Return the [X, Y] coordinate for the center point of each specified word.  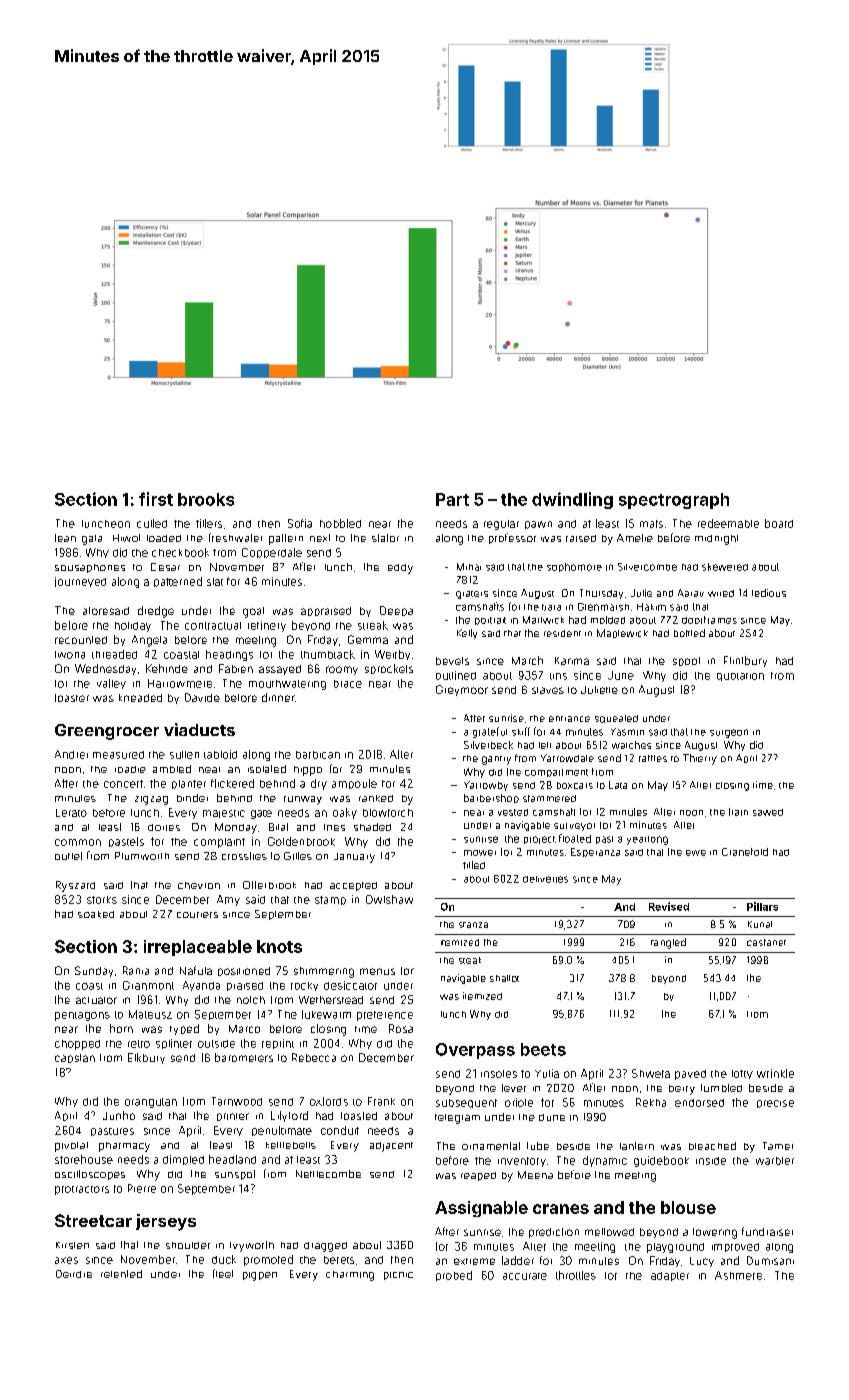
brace [348, 684]
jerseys [166, 1222]
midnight [716, 540]
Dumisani [770, 1260]
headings [229, 655]
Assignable [481, 1209]
